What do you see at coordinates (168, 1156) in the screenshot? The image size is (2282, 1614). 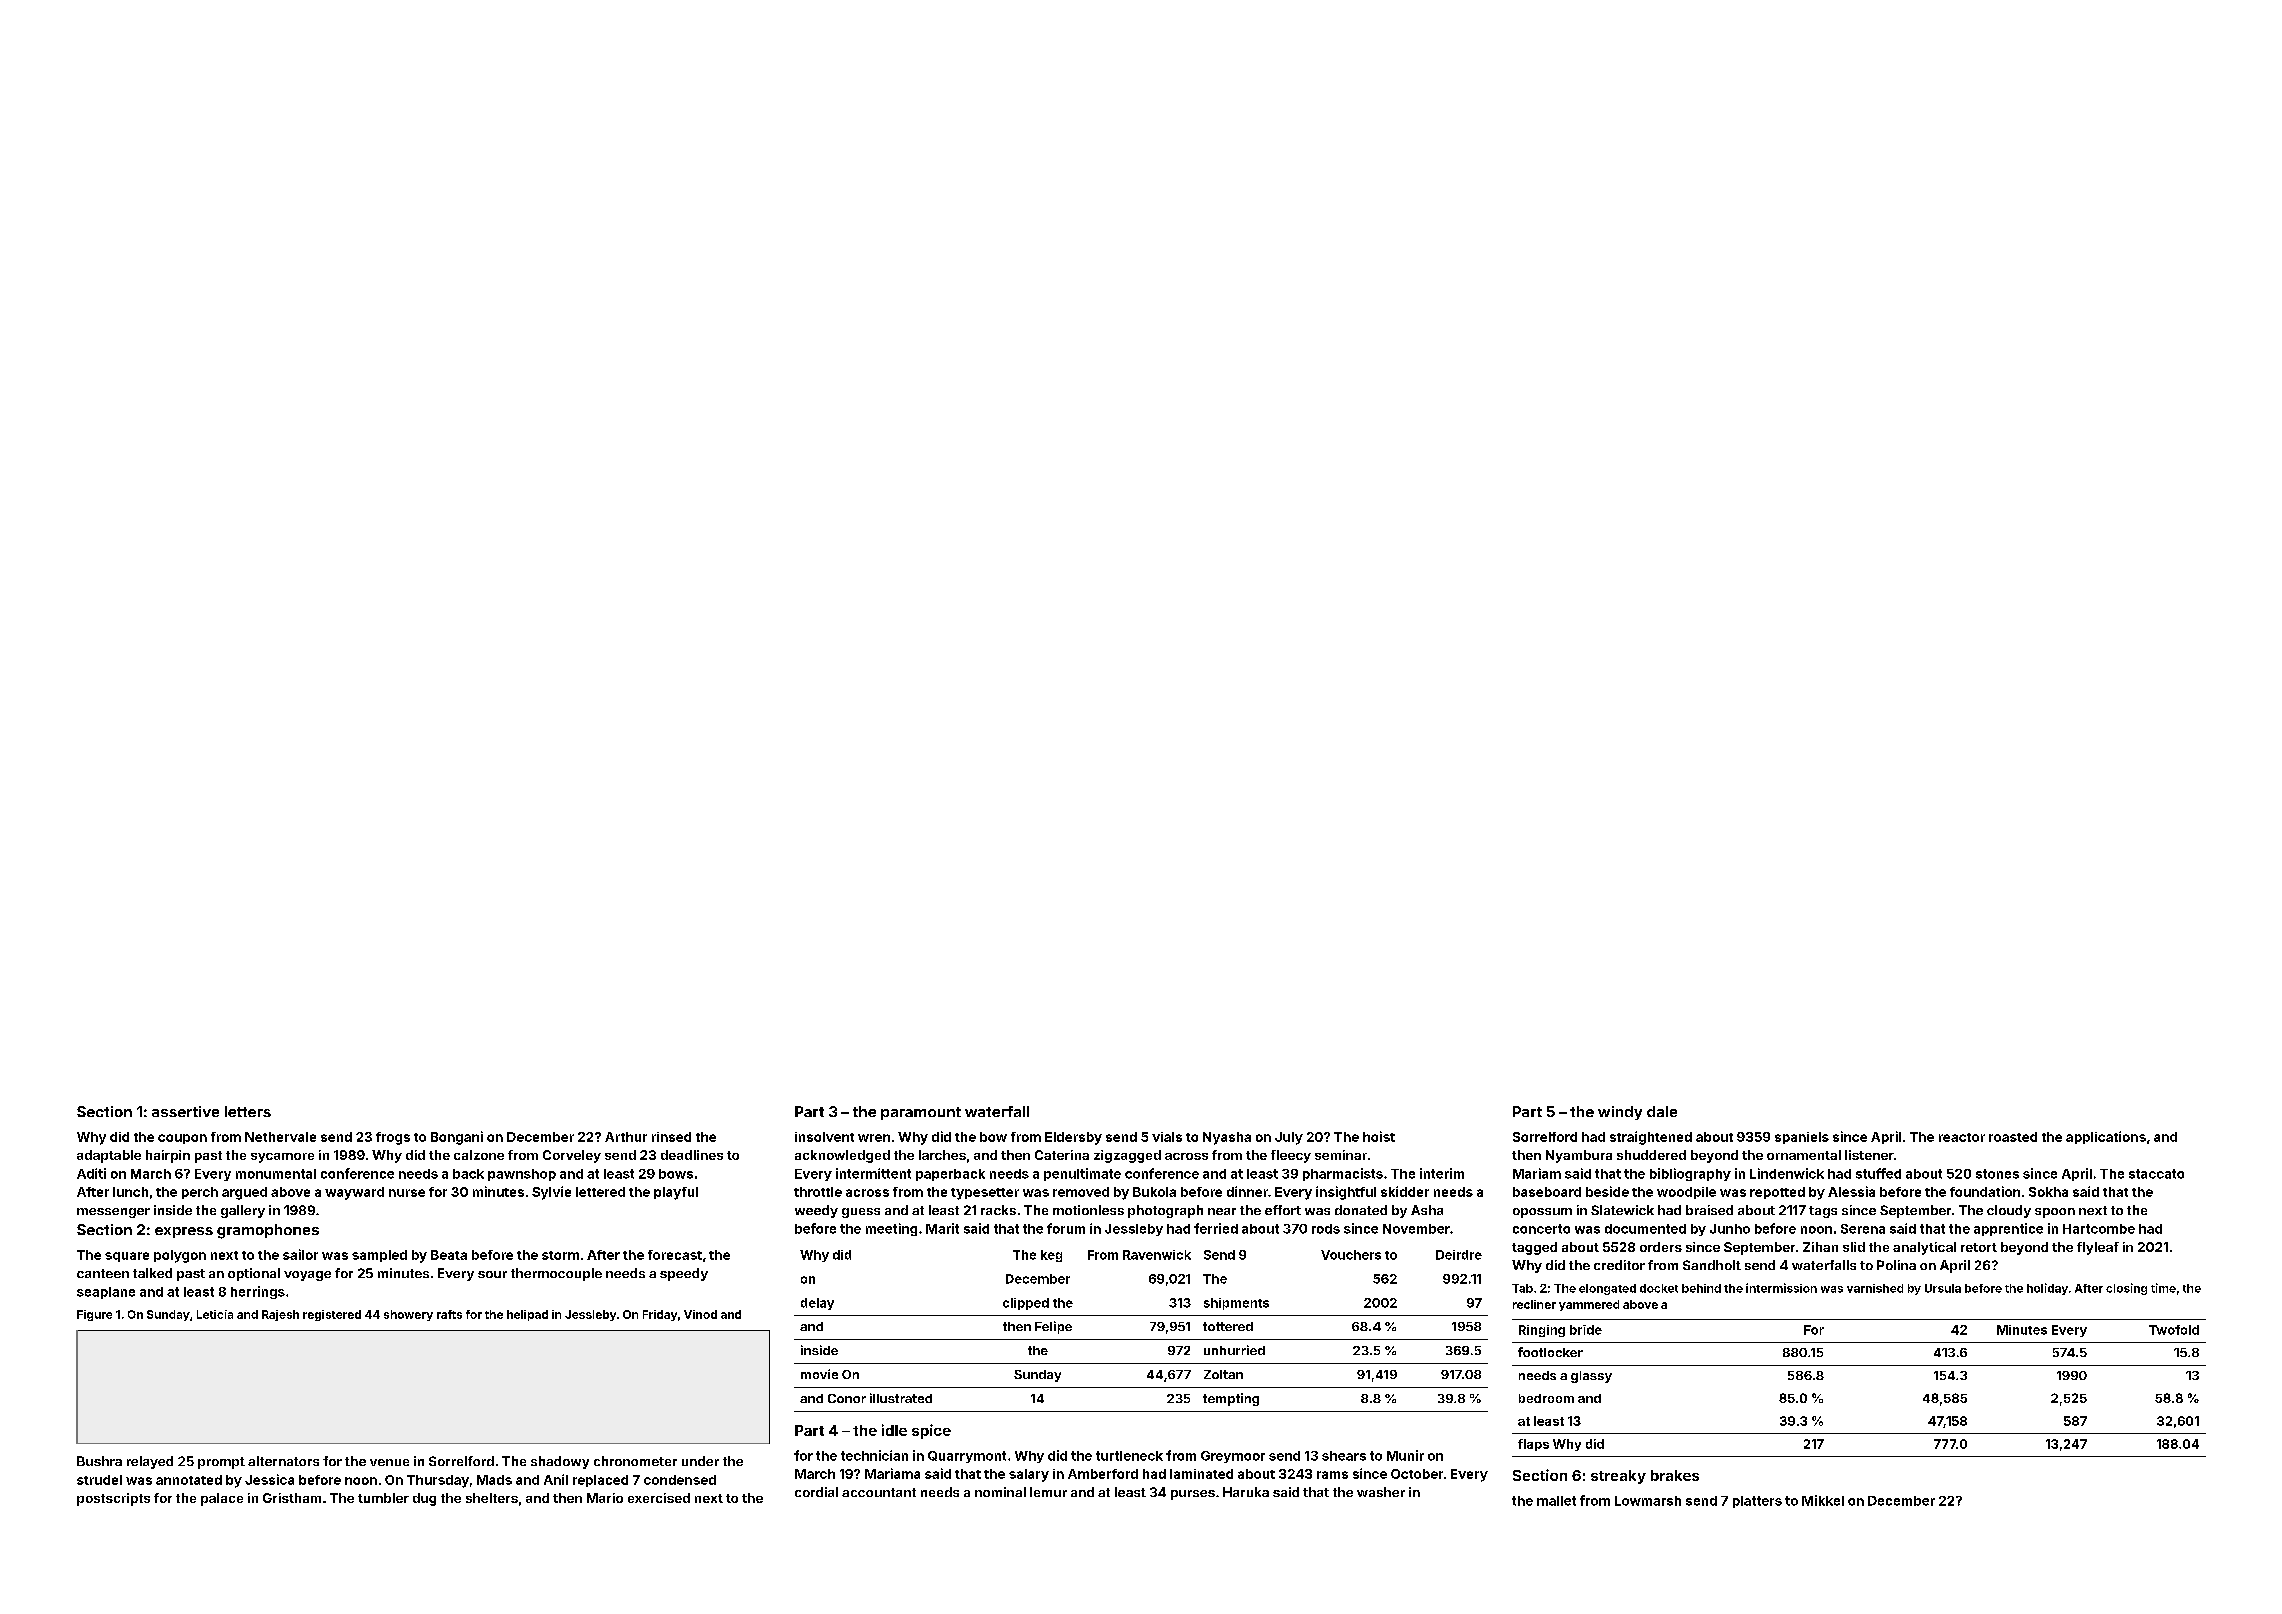 I see `hairpin` at bounding box center [168, 1156].
